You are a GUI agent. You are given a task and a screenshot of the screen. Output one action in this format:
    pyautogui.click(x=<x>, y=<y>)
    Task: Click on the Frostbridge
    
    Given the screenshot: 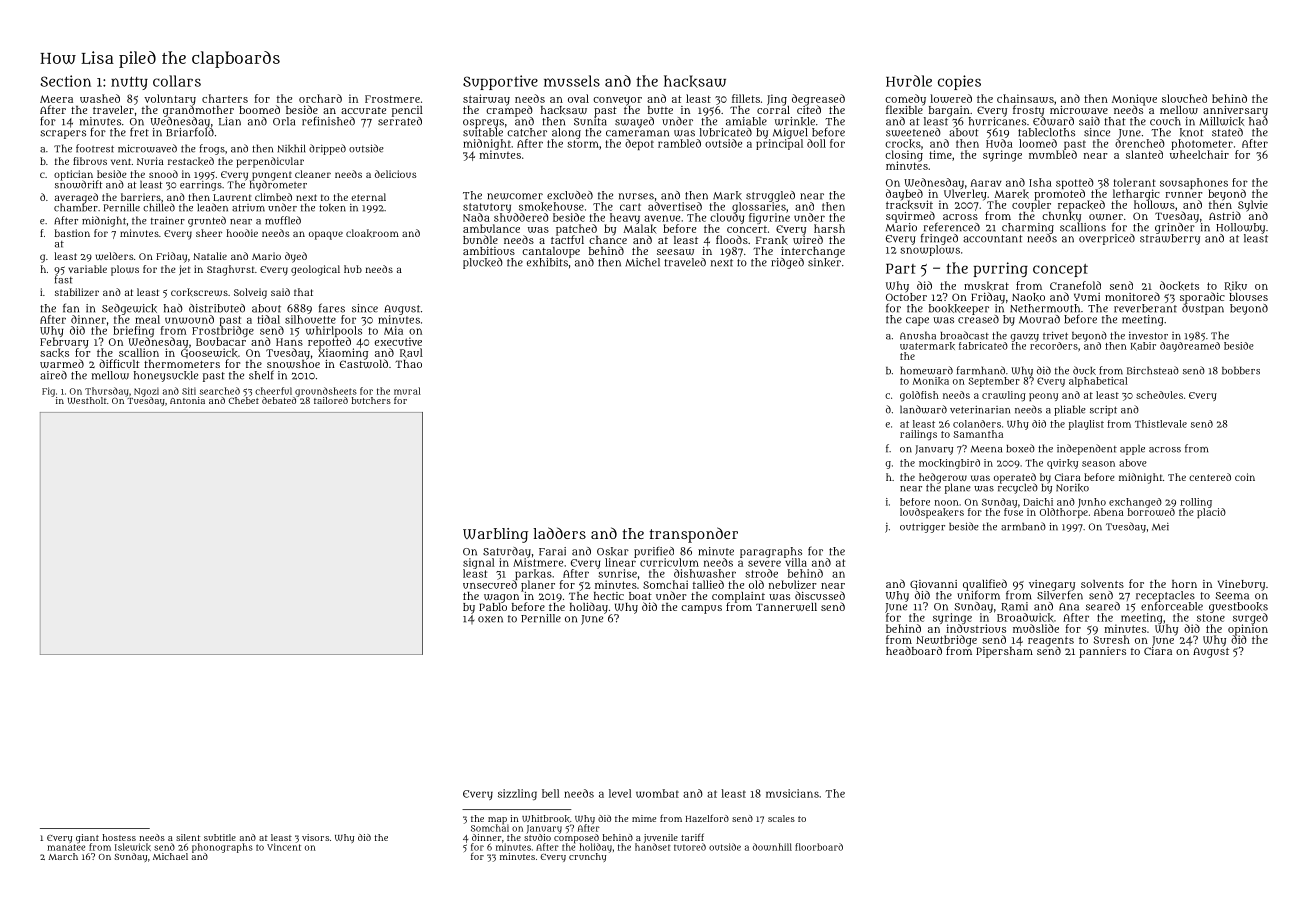 What is the action you would take?
    pyautogui.click(x=223, y=331)
